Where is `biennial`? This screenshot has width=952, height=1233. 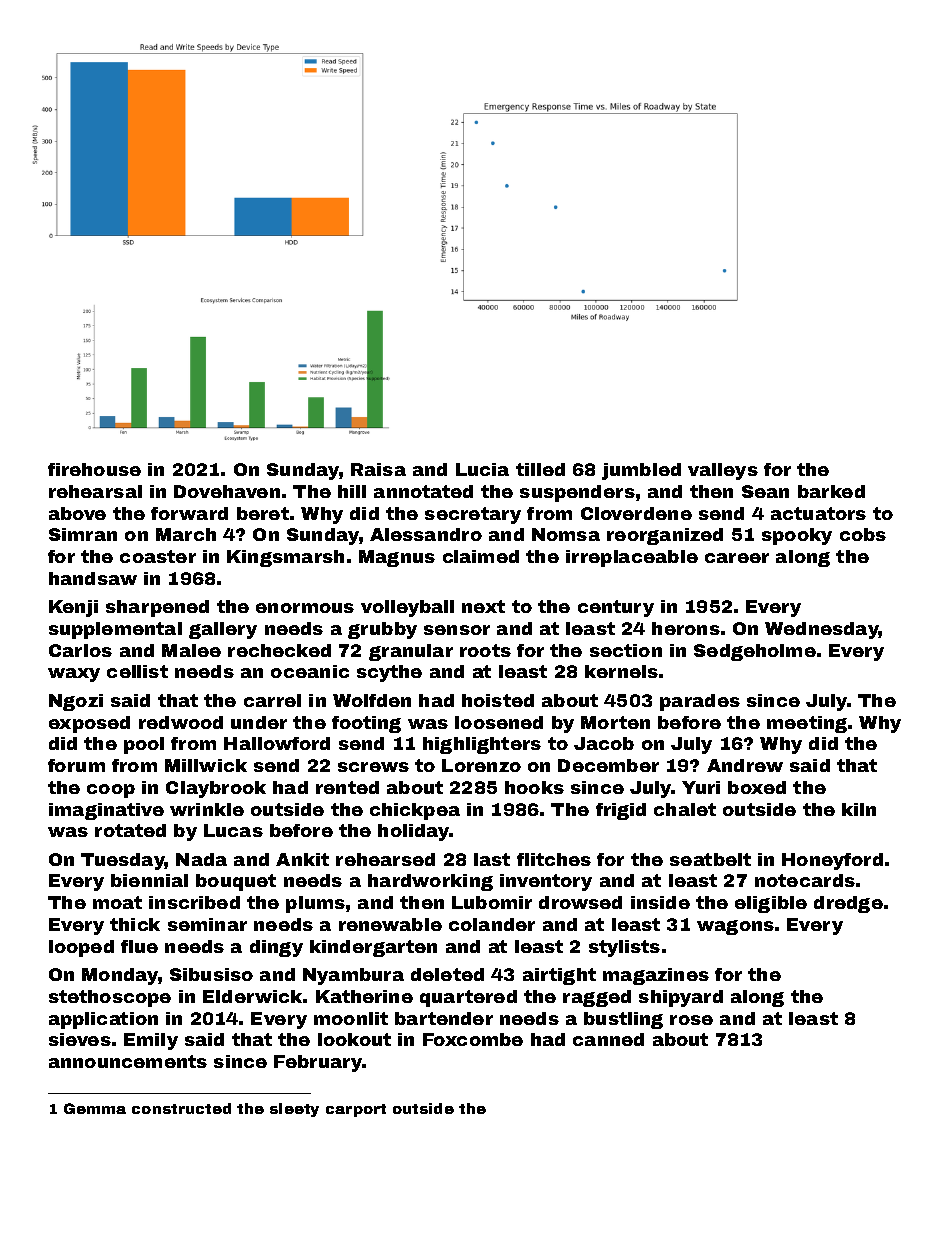
biennial is located at coordinates (149, 880).
